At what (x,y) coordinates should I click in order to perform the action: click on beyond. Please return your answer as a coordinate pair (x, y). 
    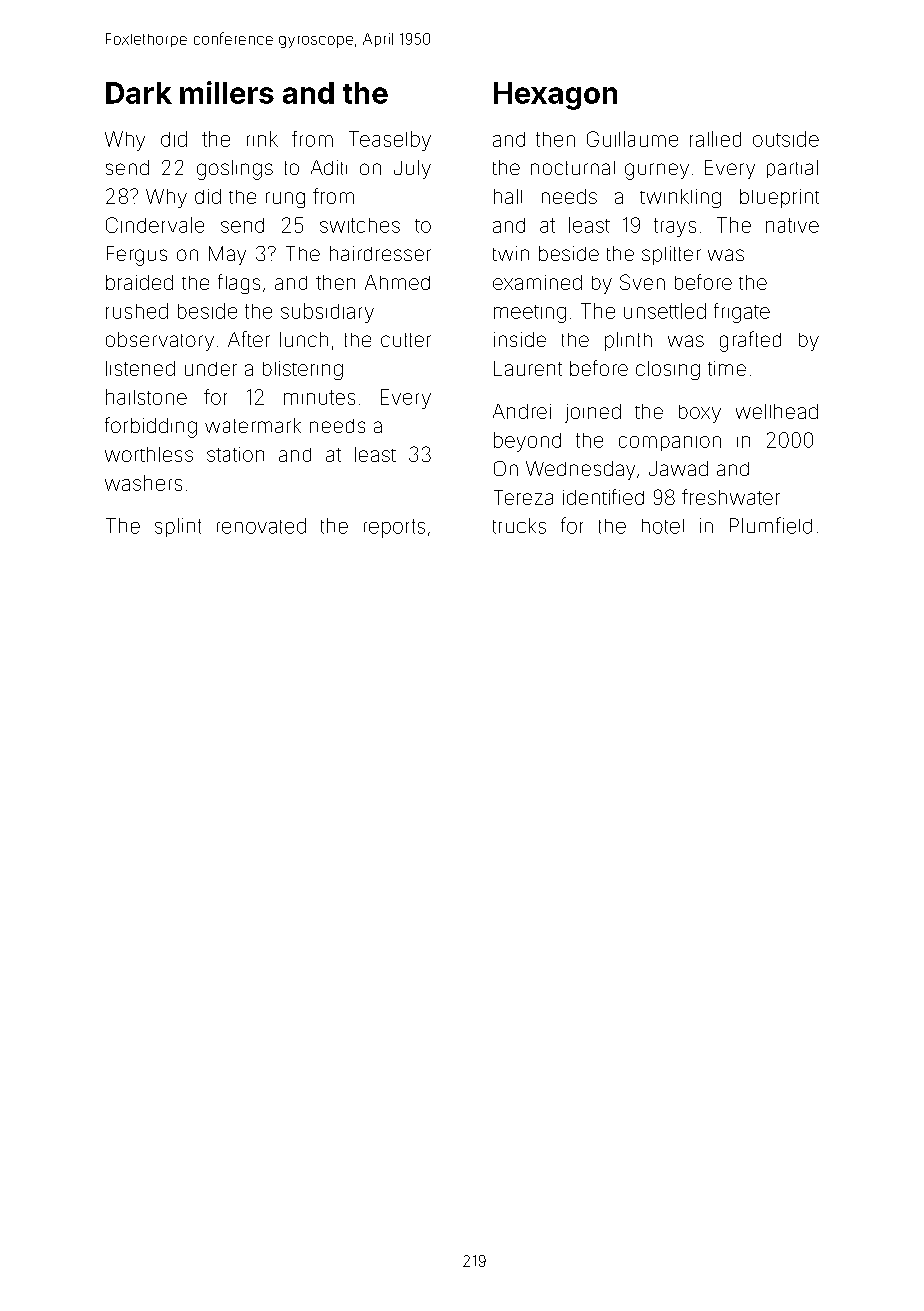
    Looking at the image, I should click on (527, 442).
